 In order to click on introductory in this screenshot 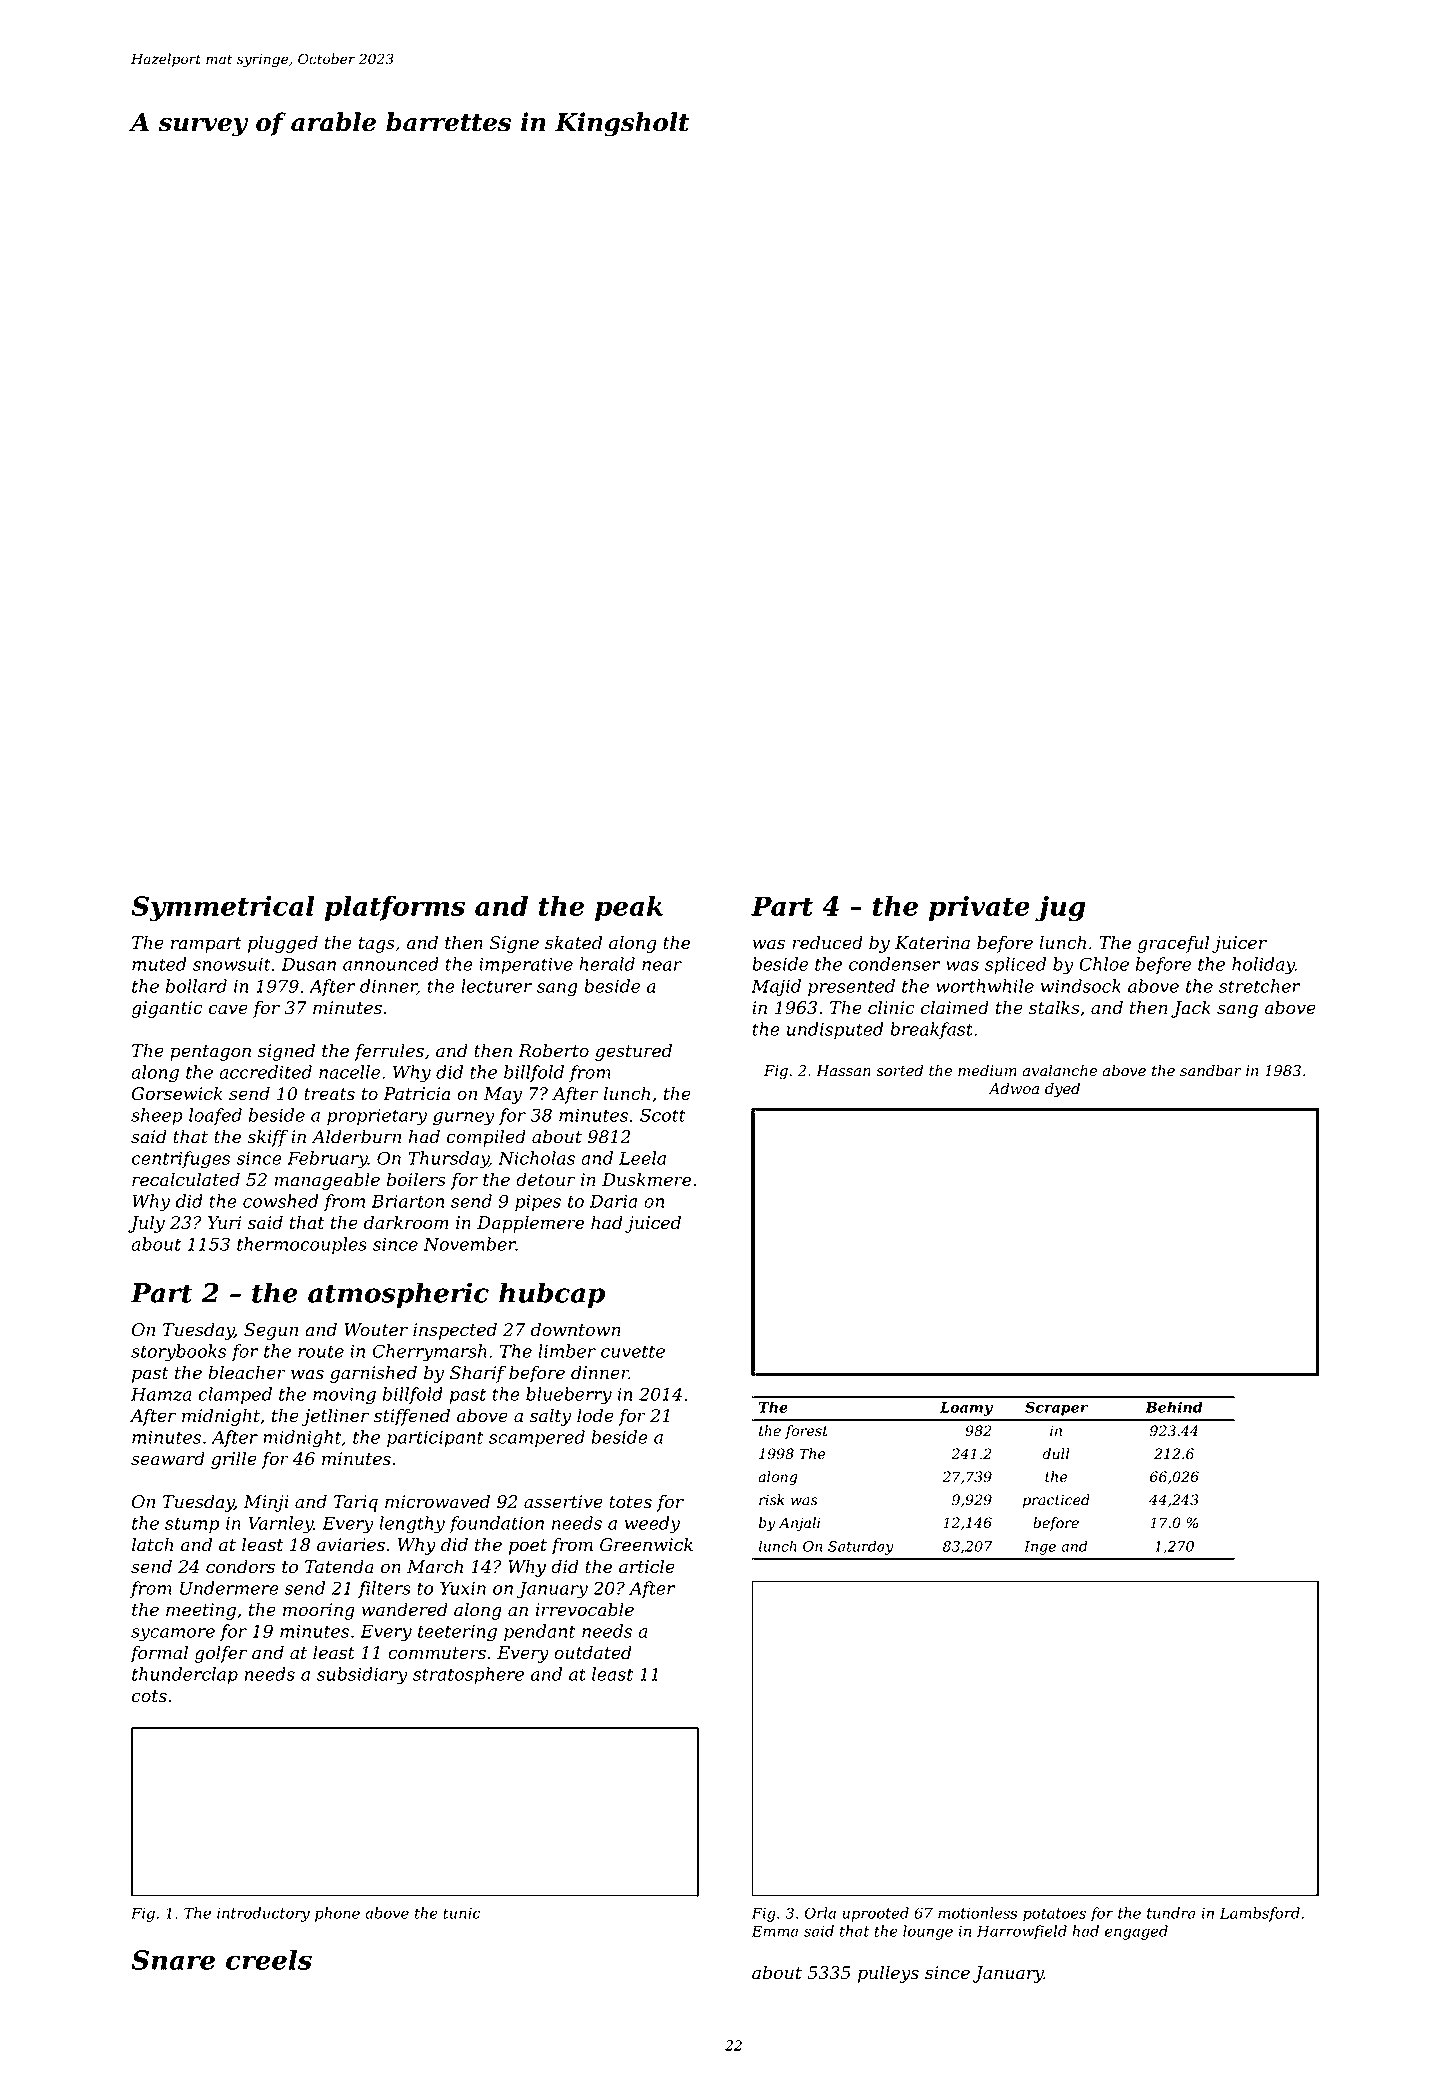, I will do `click(263, 1914)`.
